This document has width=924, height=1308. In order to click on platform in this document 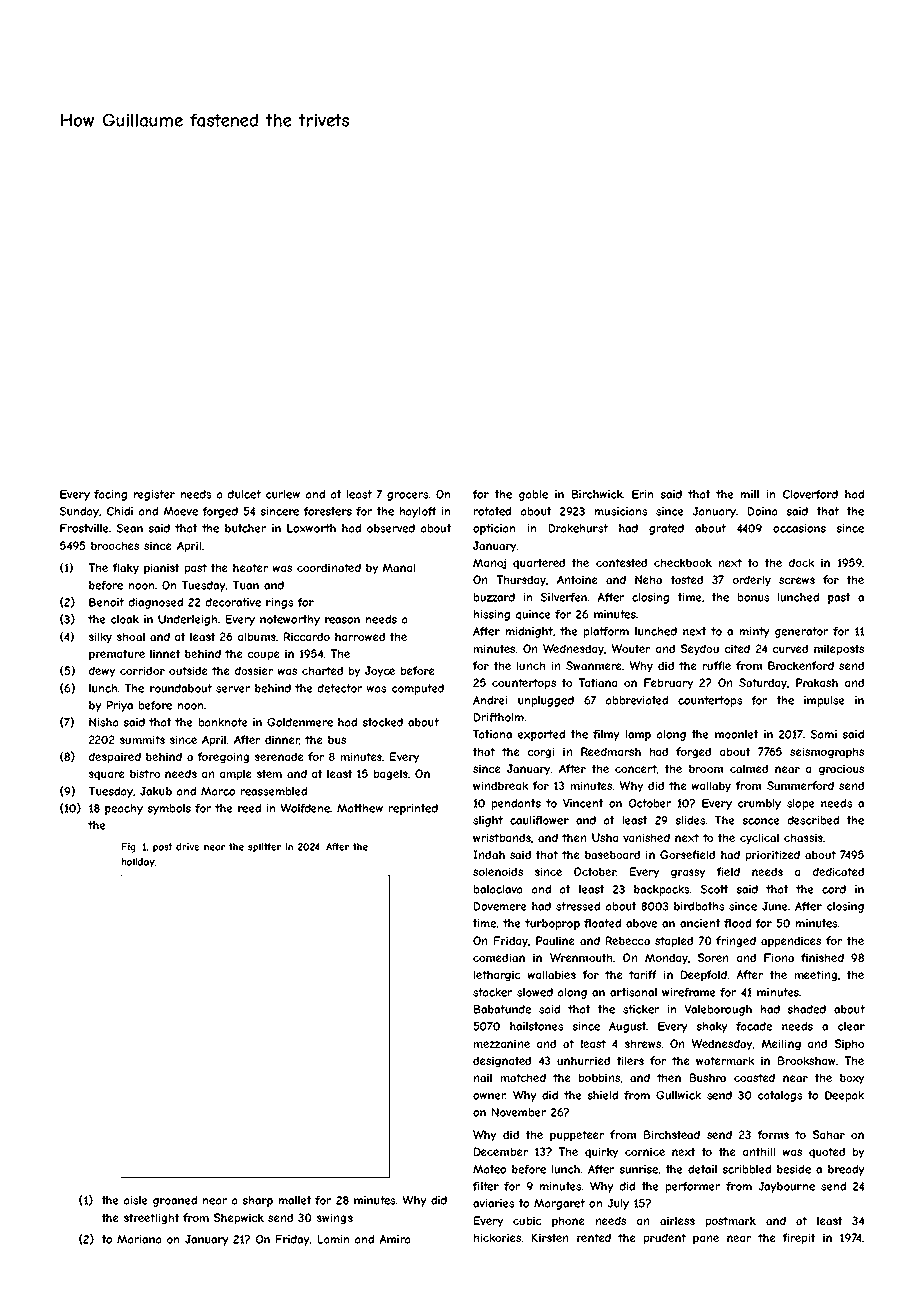, I will do `click(606, 632)`.
